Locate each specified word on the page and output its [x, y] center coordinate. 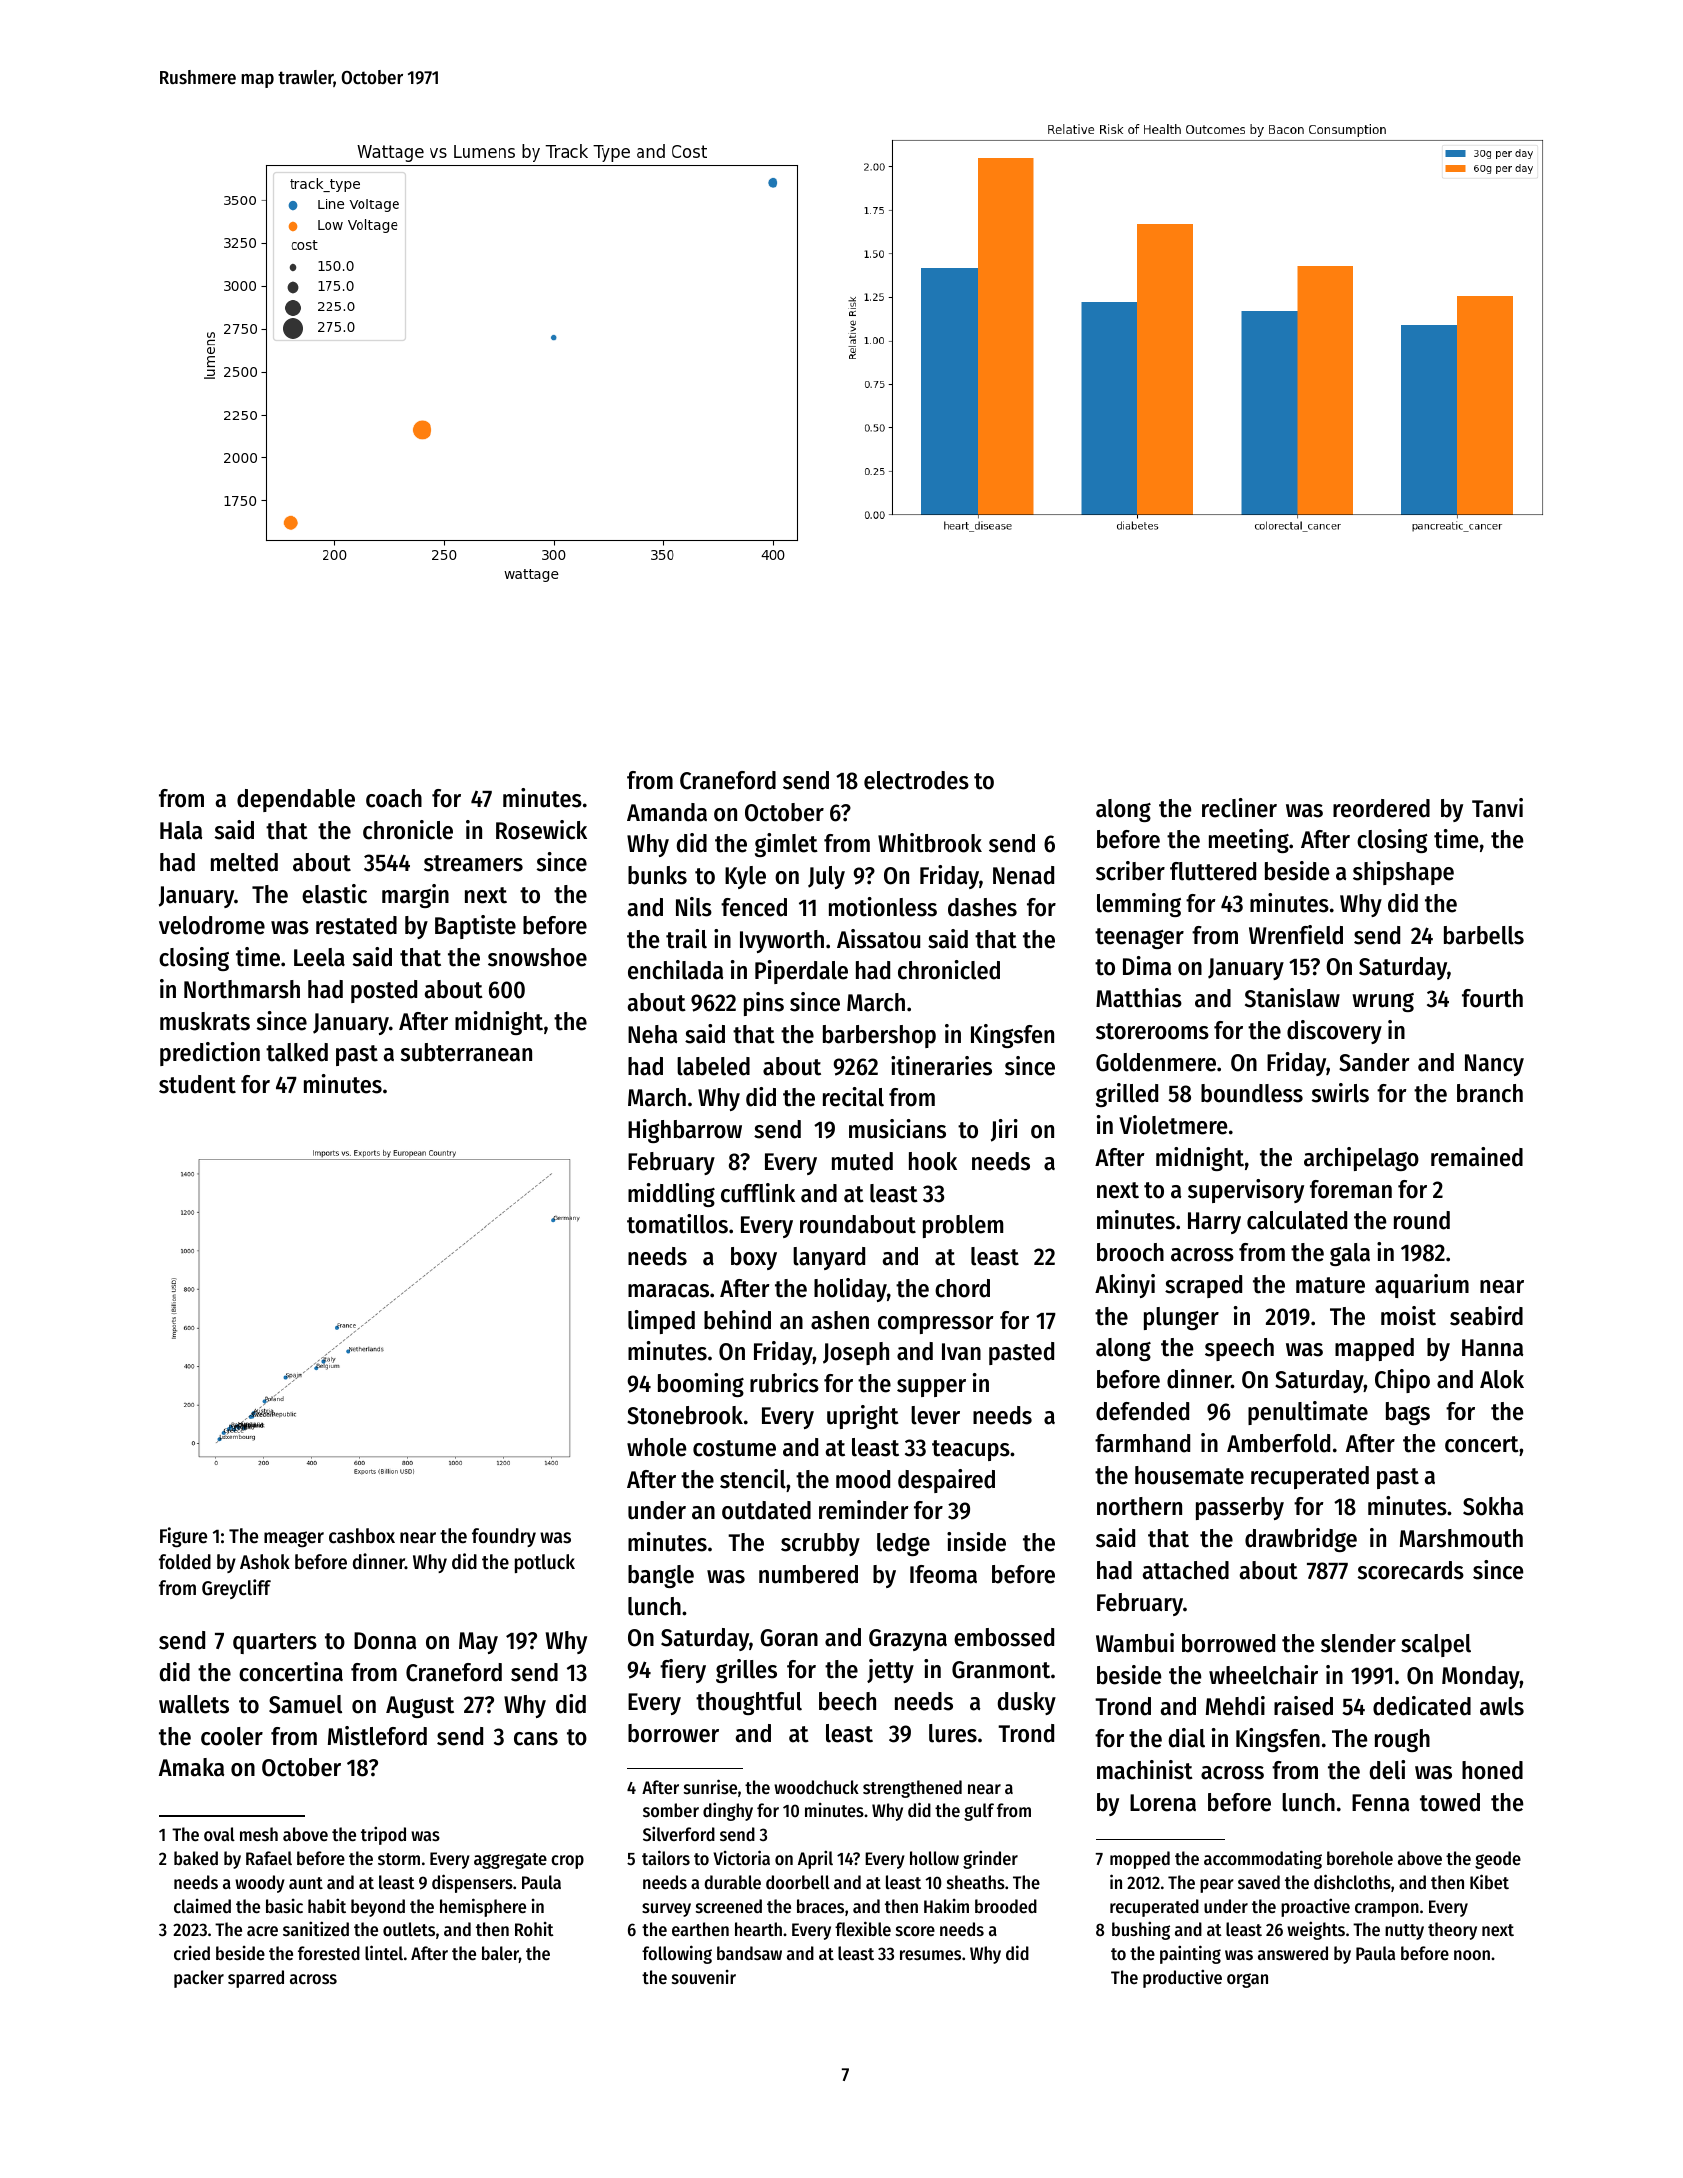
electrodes [916, 780]
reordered [1381, 808]
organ [1247, 1980]
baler [500, 1954]
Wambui [1135, 1643]
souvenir [704, 1977]
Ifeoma [943, 1574]
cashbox [362, 1536]
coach [394, 798]
